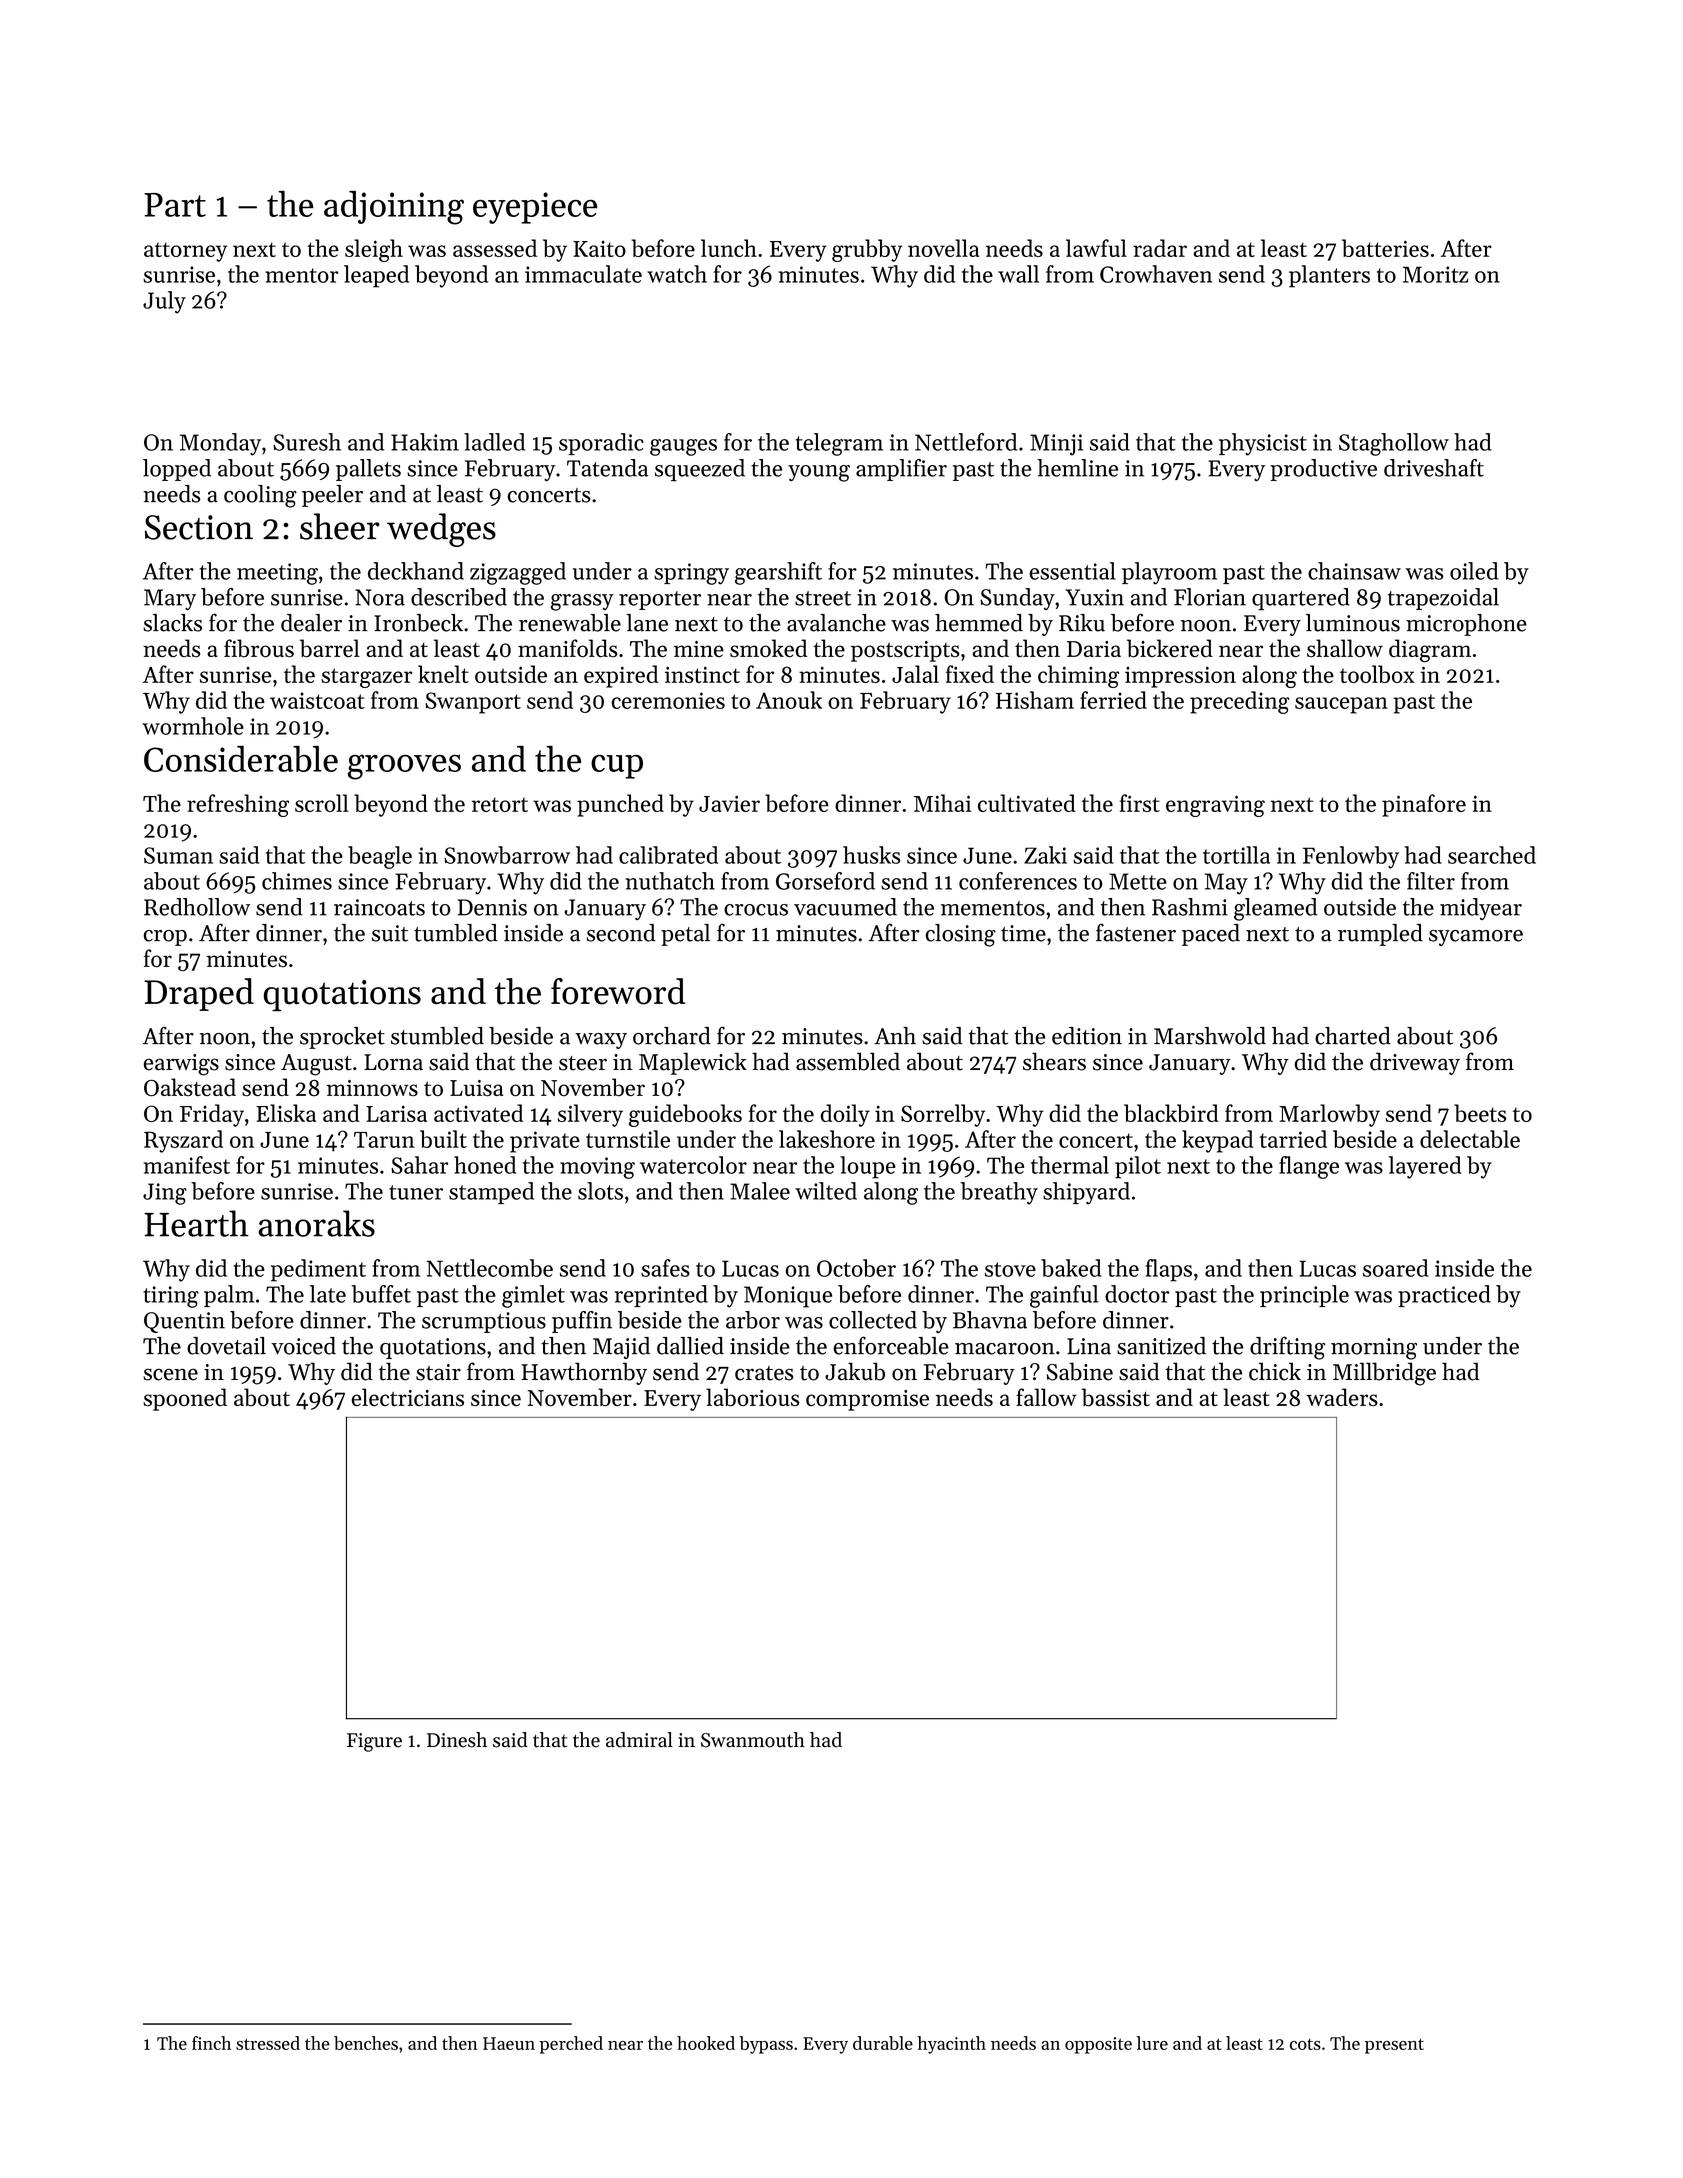  What do you see at coordinates (1087, 1036) in the document?
I see `edition` at bounding box center [1087, 1036].
